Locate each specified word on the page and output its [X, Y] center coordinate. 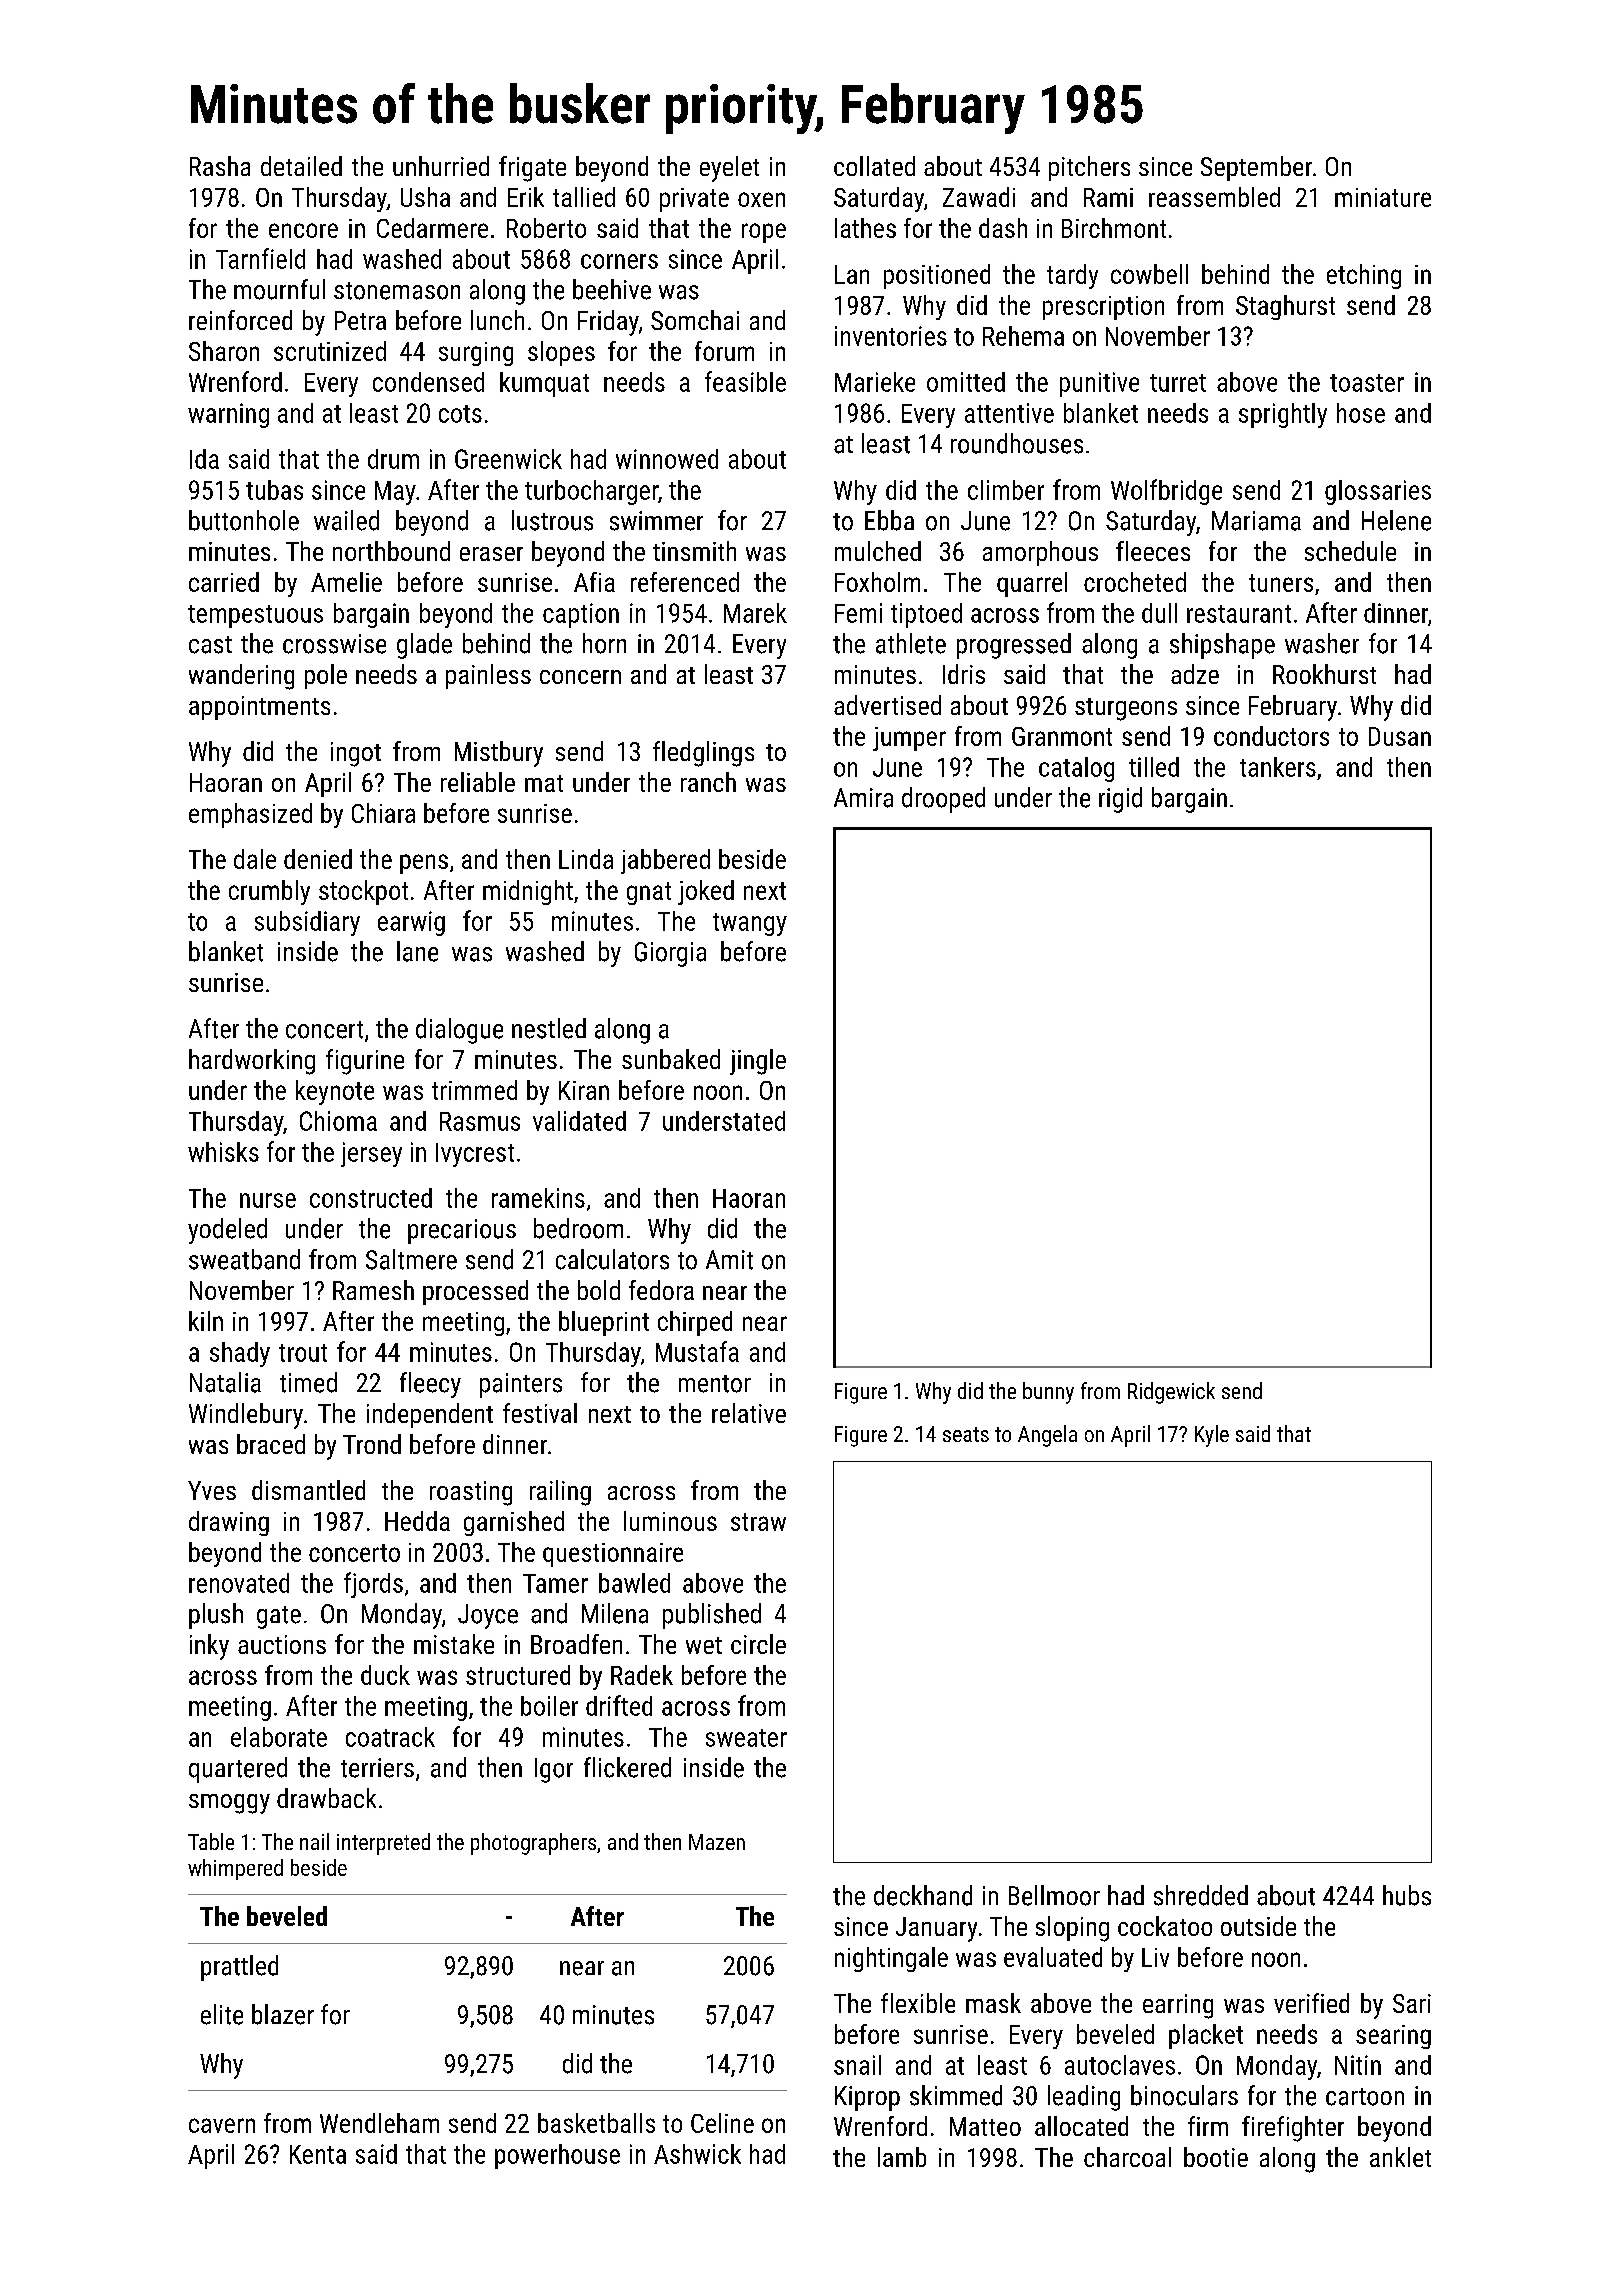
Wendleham [379, 2123]
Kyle [1212, 1436]
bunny [1048, 1393]
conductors [1271, 736]
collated [874, 166]
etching [1364, 276]
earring [1178, 2006]
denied [318, 859]
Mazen [717, 1842]
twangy [750, 924]
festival [540, 1413]
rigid [1120, 800]
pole [326, 676]
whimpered [235, 1869]
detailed [301, 166]
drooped [943, 800]
